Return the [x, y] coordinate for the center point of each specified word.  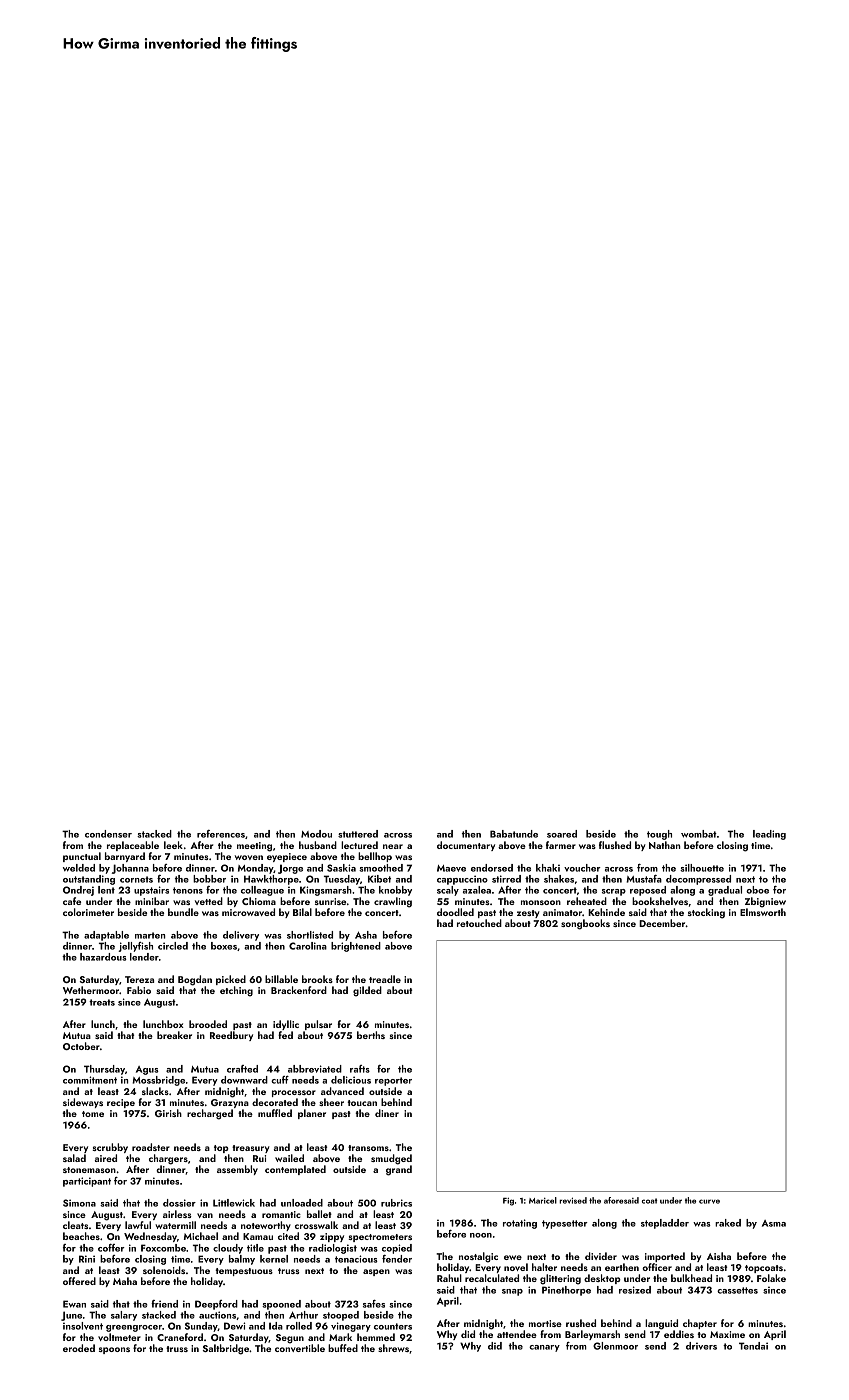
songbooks [585, 924]
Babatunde [514, 834]
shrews [393, 1348]
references [221, 834]
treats [102, 1002]
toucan [362, 1103]
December [662, 923]
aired [106, 1158]
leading [769, 835]
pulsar [318, 1025]
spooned [281, 1305]
